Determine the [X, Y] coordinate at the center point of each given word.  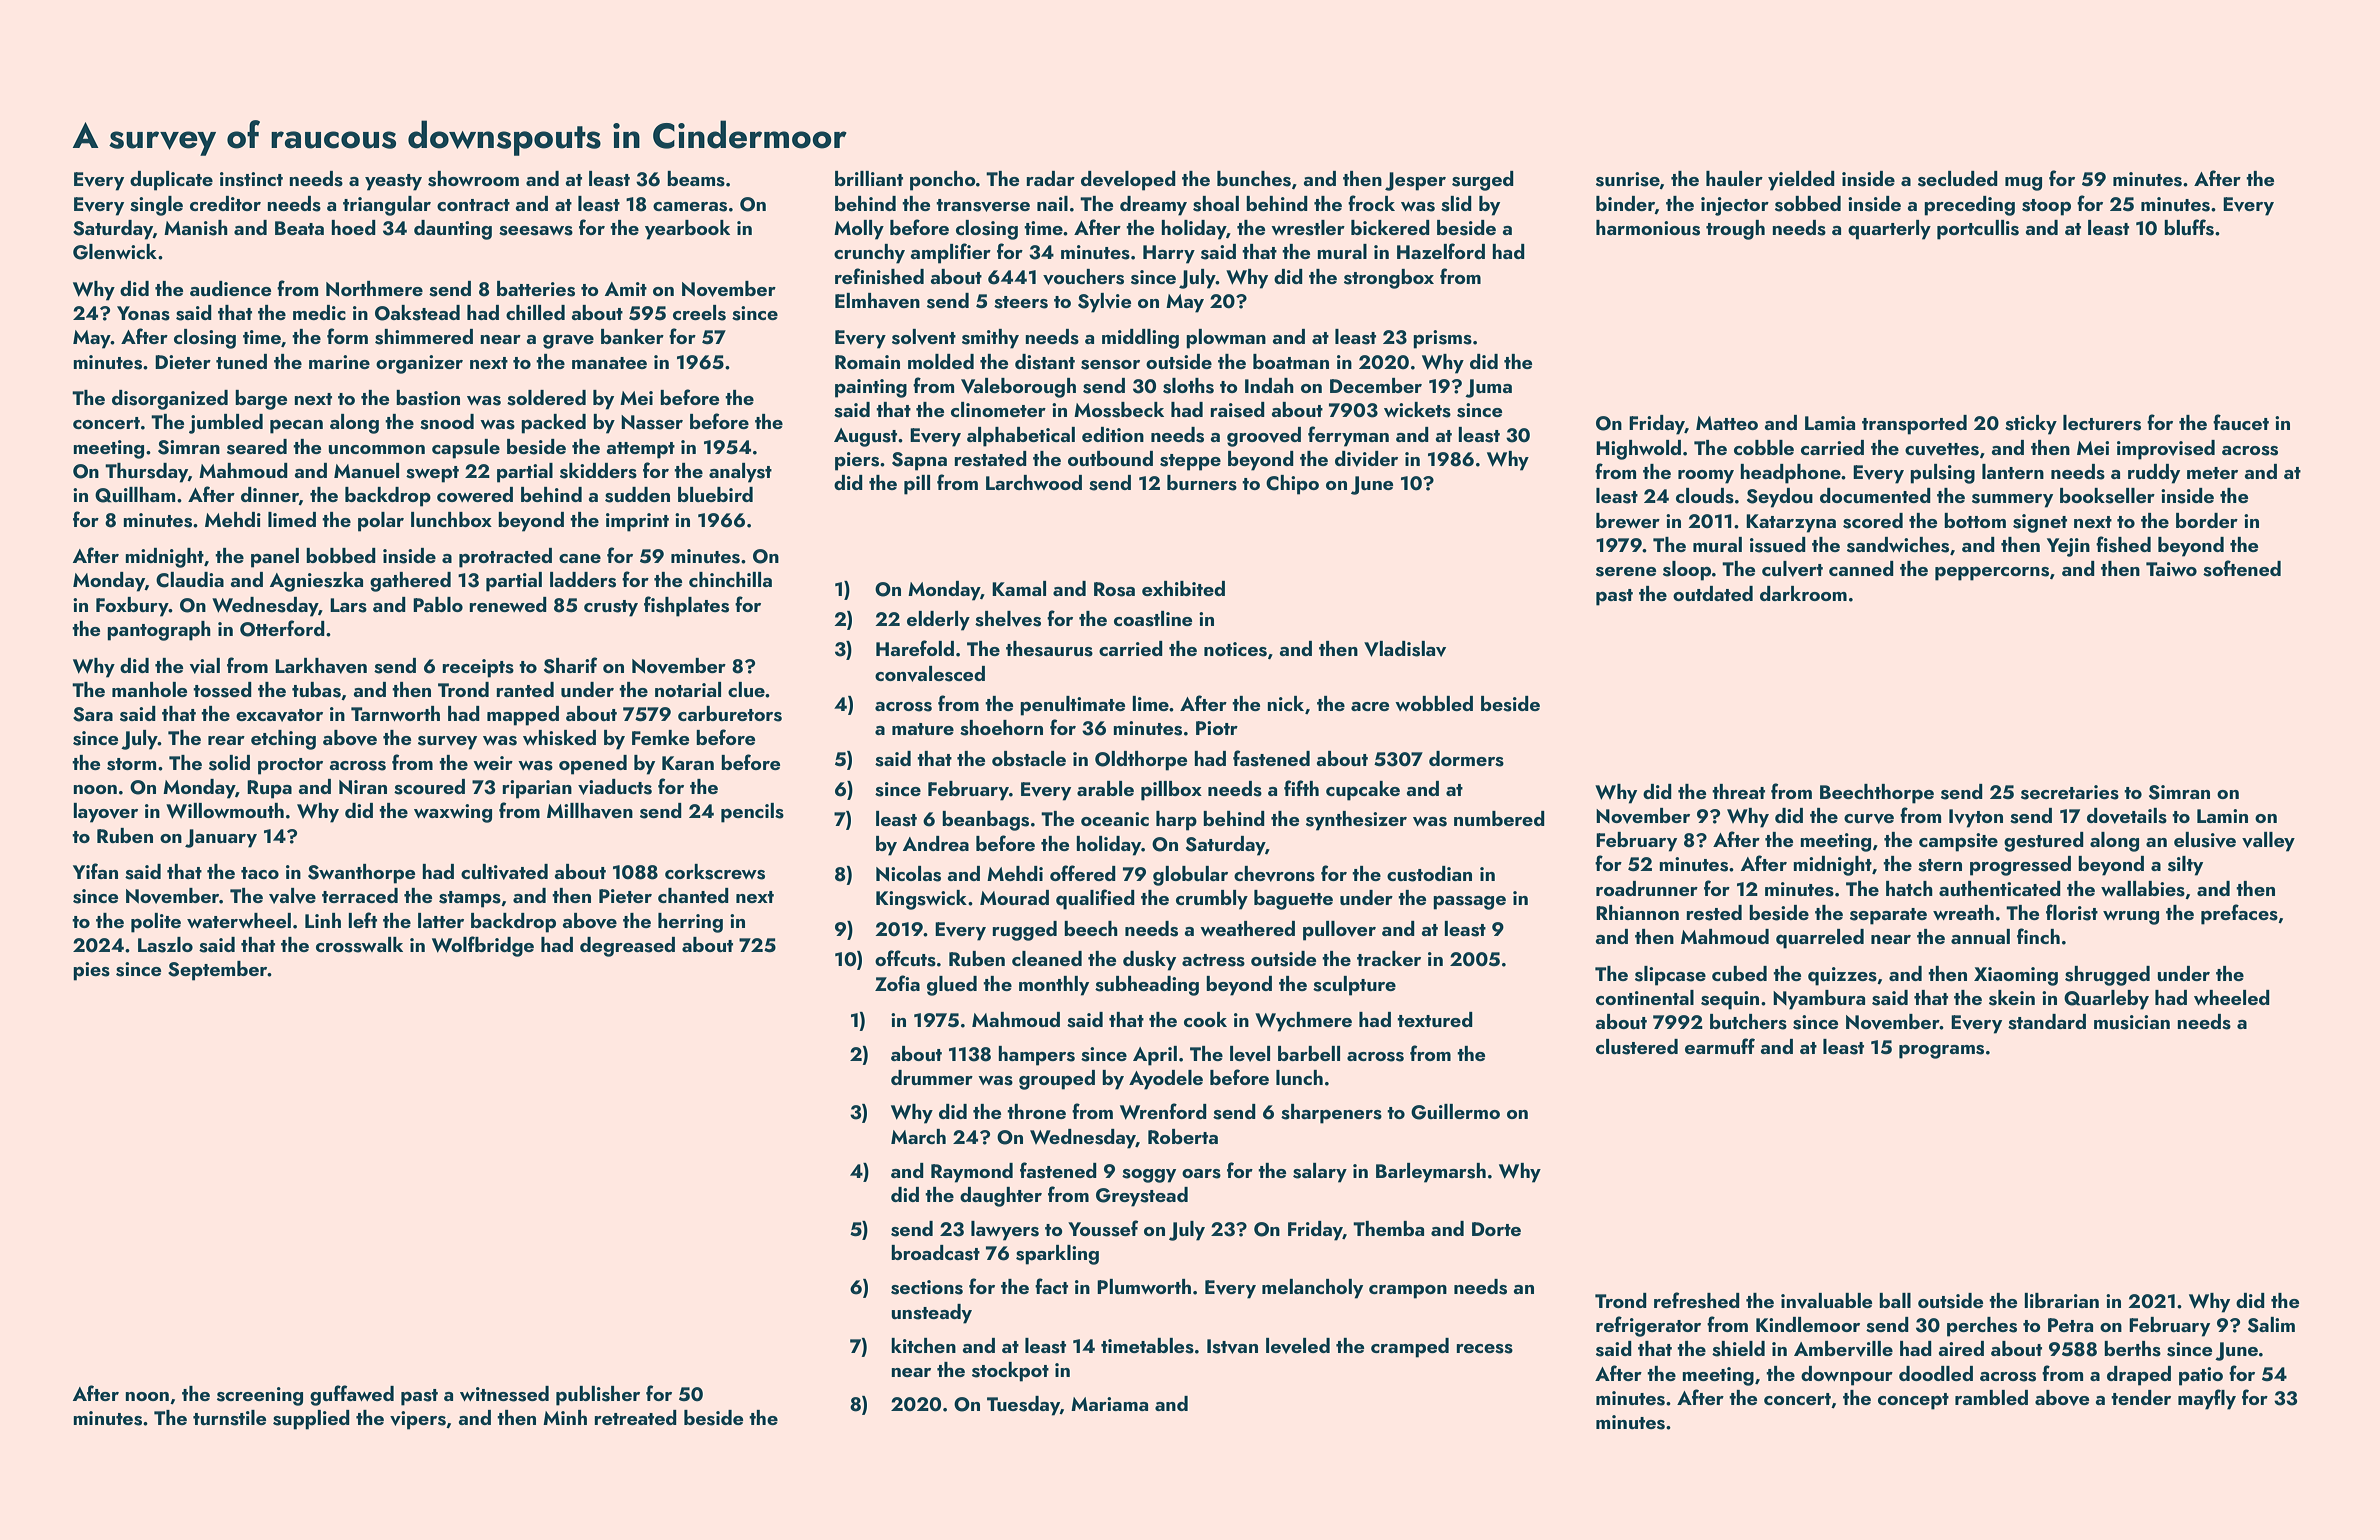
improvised [2166, 450]
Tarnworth [395, 713]
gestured [2044, 842]
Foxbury [132, 607]
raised [1237, 410]
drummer [932, 1077]
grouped [1057, 1080]
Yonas [143, 313]
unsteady [931, 1314]
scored [1873, 521]
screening [260, 1396]
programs [1941, 1052]
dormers [1466, 759]
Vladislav [1405, 649]
